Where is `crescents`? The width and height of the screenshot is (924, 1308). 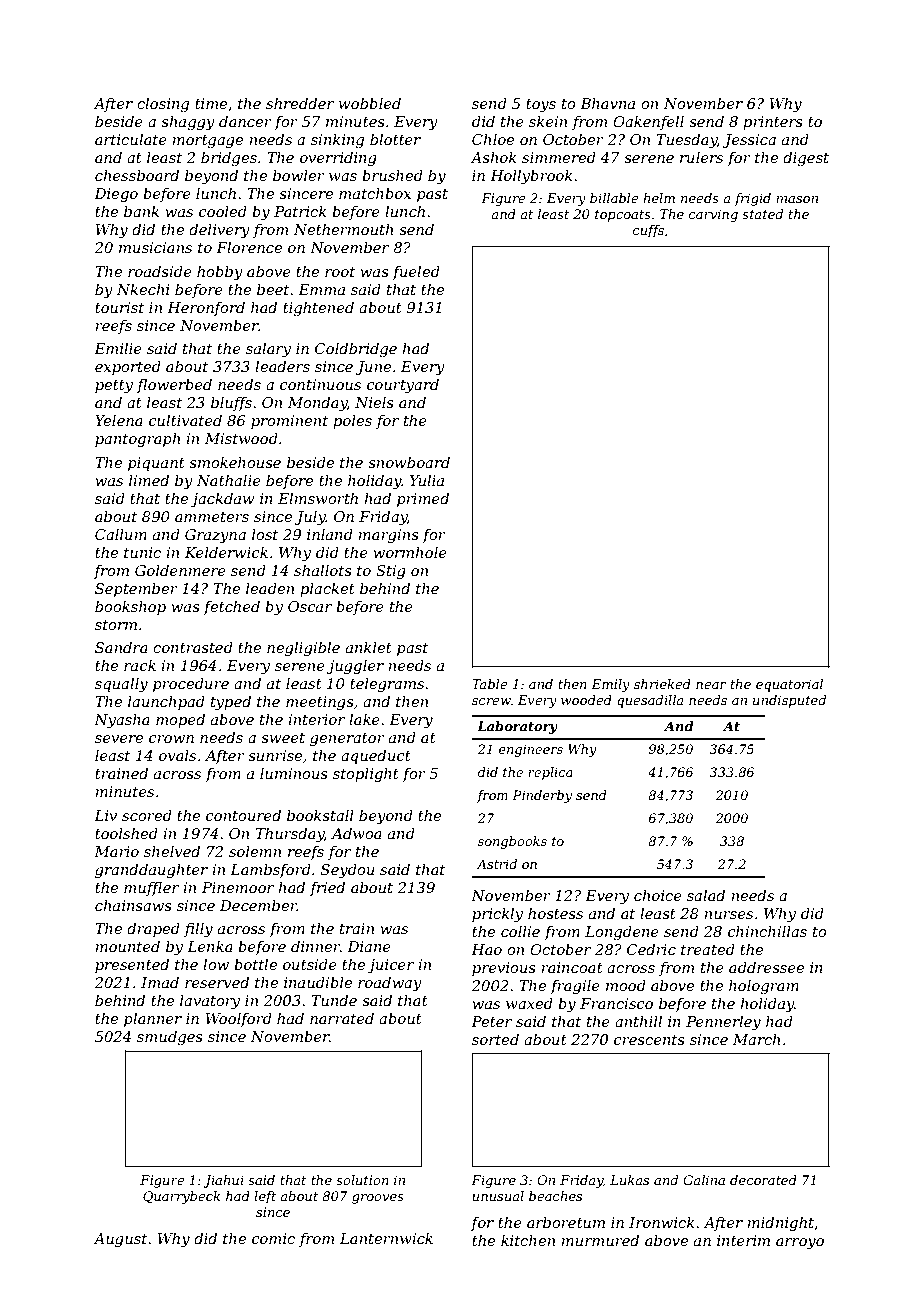
crescents is located at coordinates (649, 1040).
